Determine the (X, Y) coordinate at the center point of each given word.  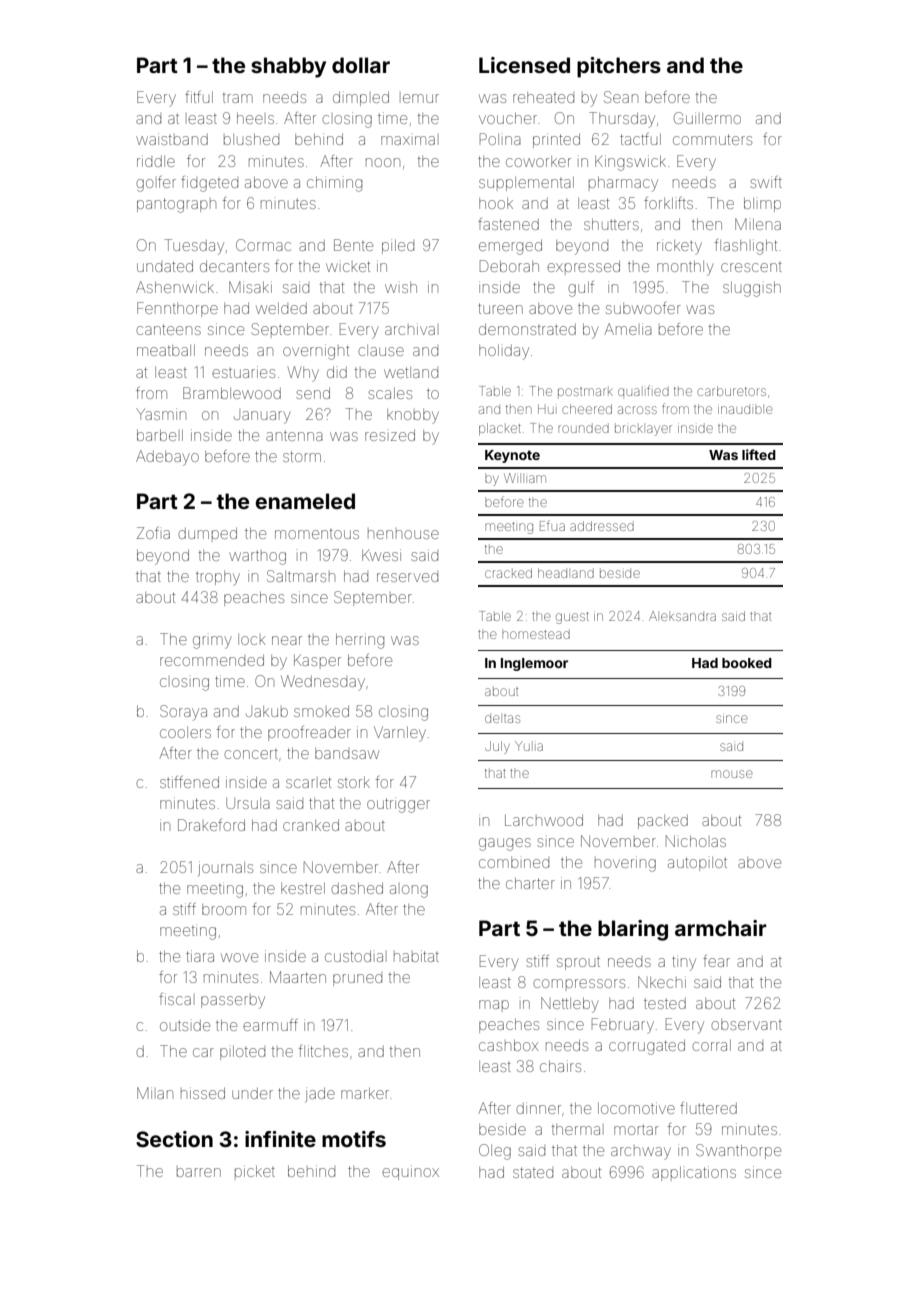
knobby (413, 416)
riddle (156, 161)
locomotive (636, 1108)
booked (747, 663)
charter (530, 883)
